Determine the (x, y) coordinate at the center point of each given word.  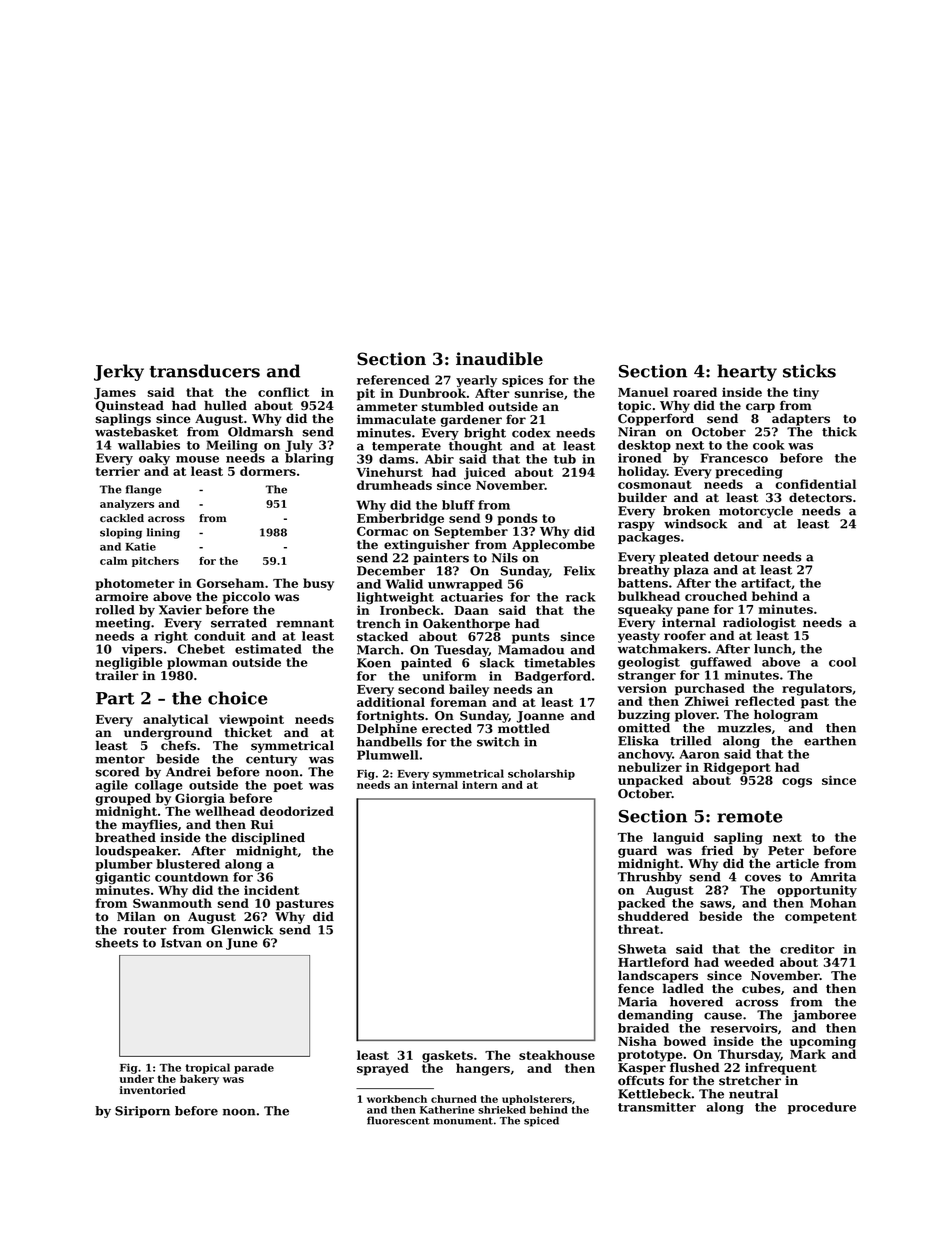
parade (254, 1068)
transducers (205, 371)
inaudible (499, 359)
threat (639, 929)
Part (115, 698)
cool (842, 662)
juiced (485, 473)
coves (763, 878)
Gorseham (230, 583)
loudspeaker (137, 852)
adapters (801, 420)
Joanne (540, 717)
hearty (747, 372)
